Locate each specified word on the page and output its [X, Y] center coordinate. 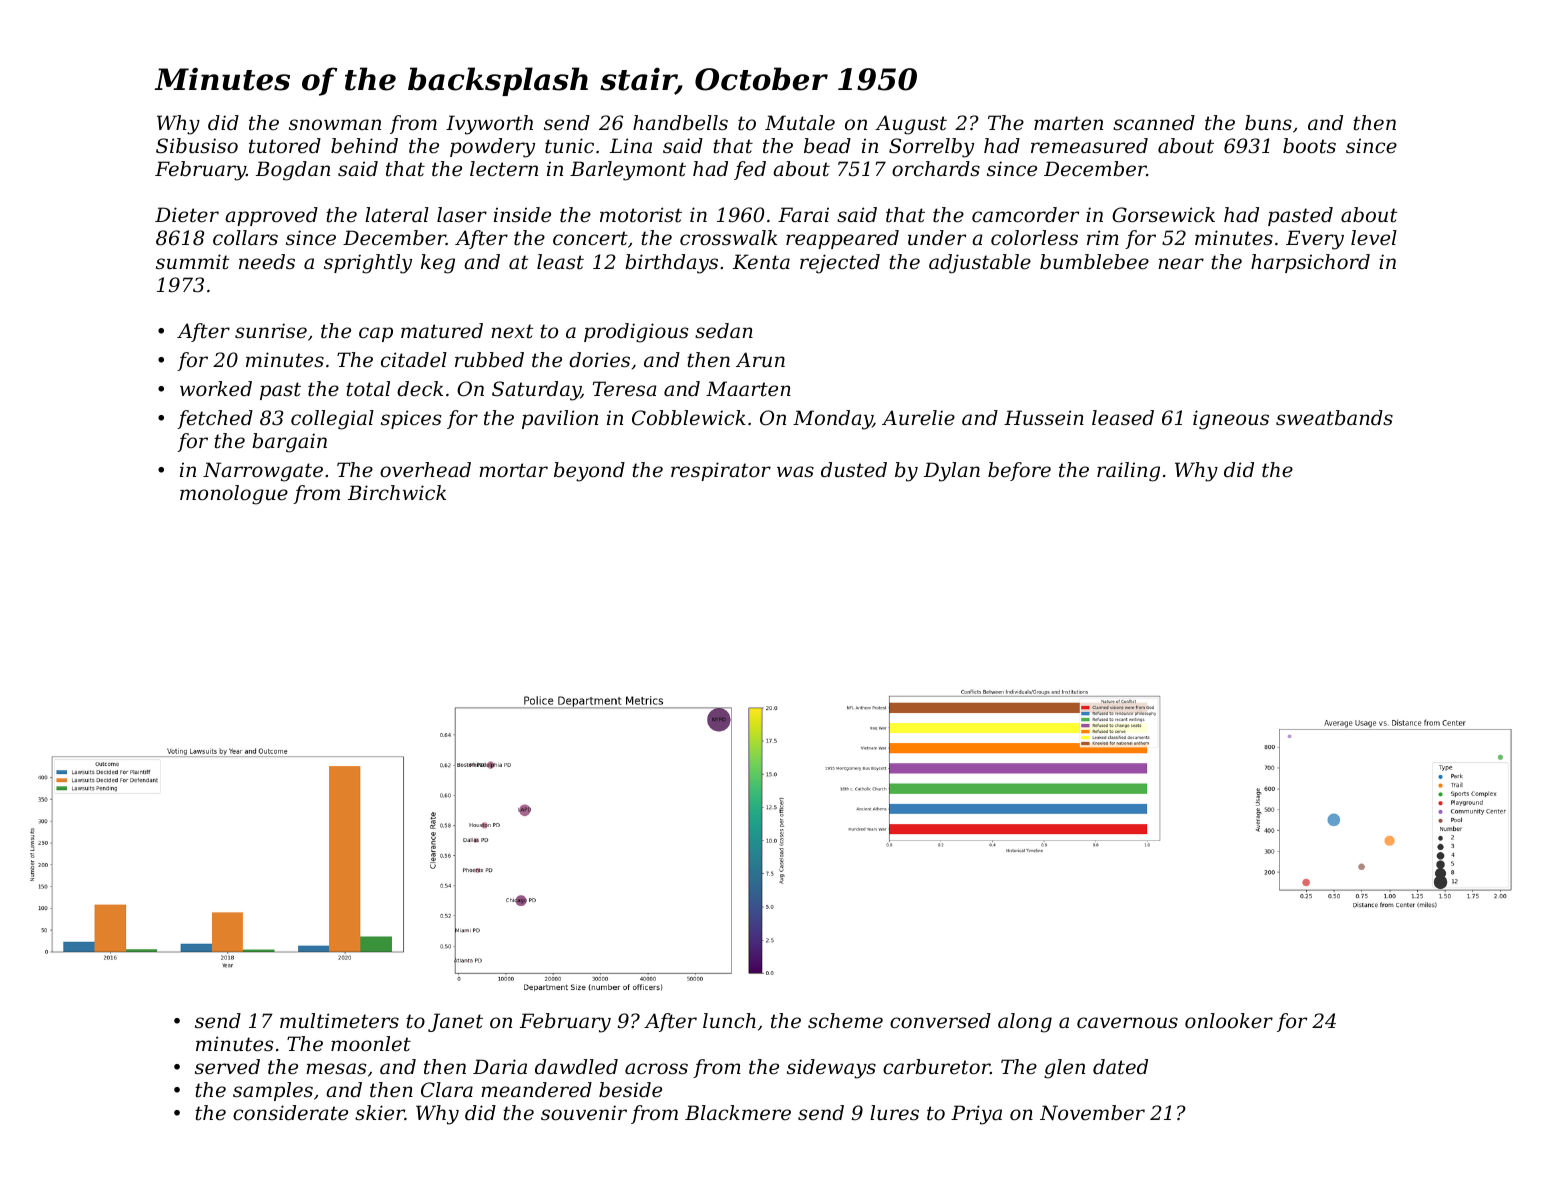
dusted [854, 470]
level [1374, 238]
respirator [721, 471]
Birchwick [397, 492]
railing [1128, 472]
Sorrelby [931, 148]
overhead [425, 470]
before [1019, 471]
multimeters [339, 1021]
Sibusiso [197, 146]
